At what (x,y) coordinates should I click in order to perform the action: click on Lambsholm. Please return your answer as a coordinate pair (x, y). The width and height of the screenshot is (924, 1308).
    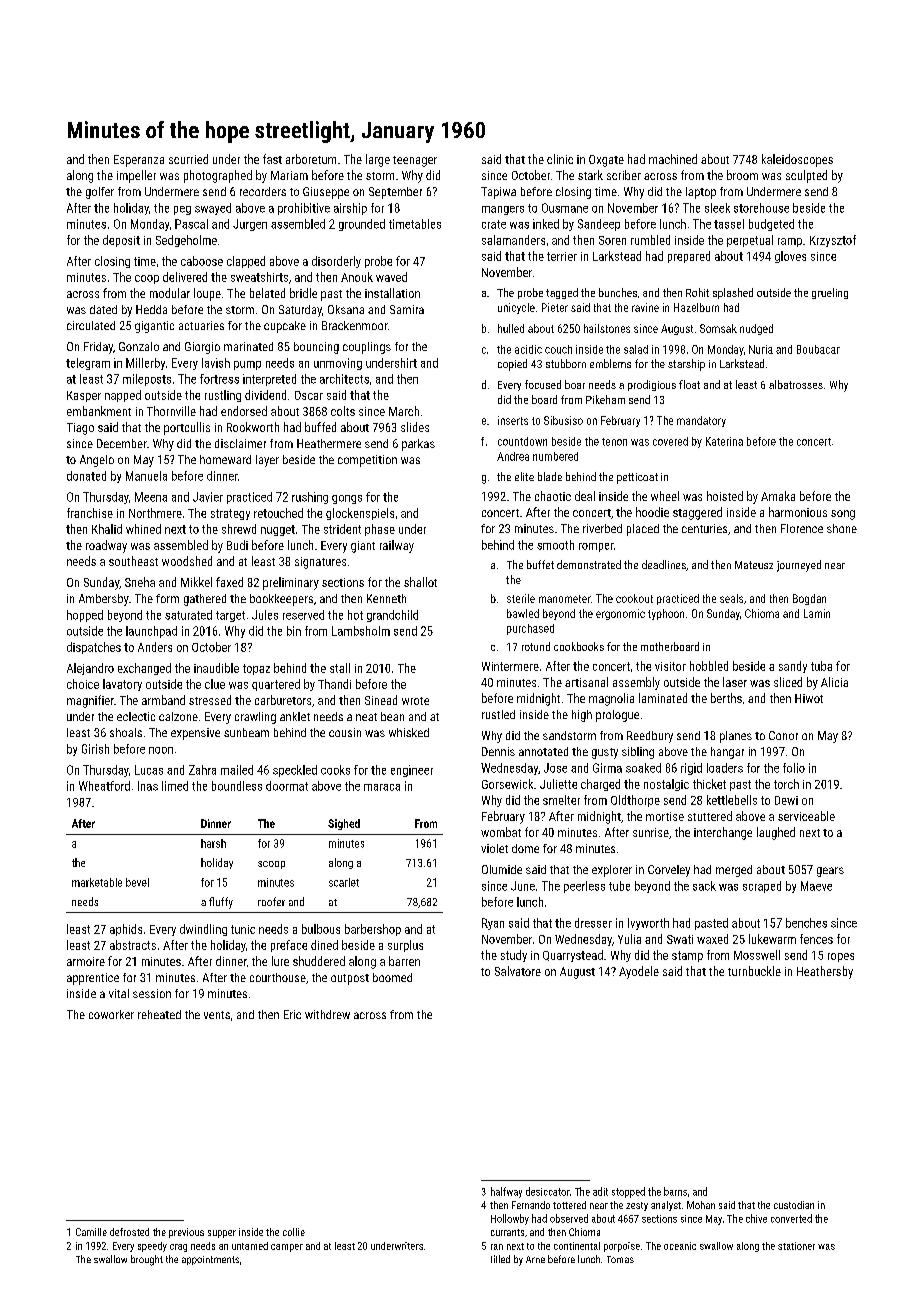
    Looking at the image, I should click on (361, 631).
